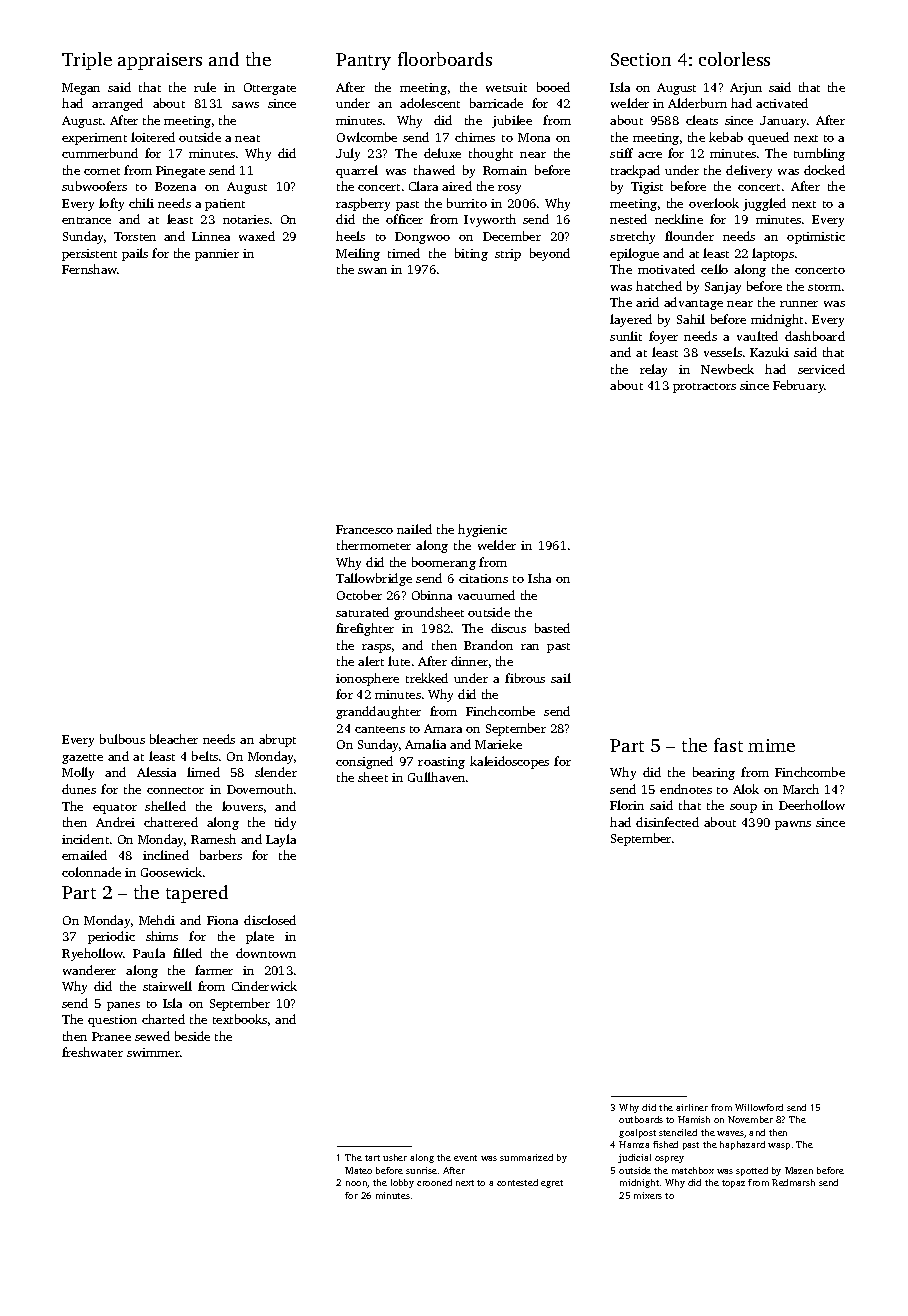  I want to click on pannier, so click(217, 255).
